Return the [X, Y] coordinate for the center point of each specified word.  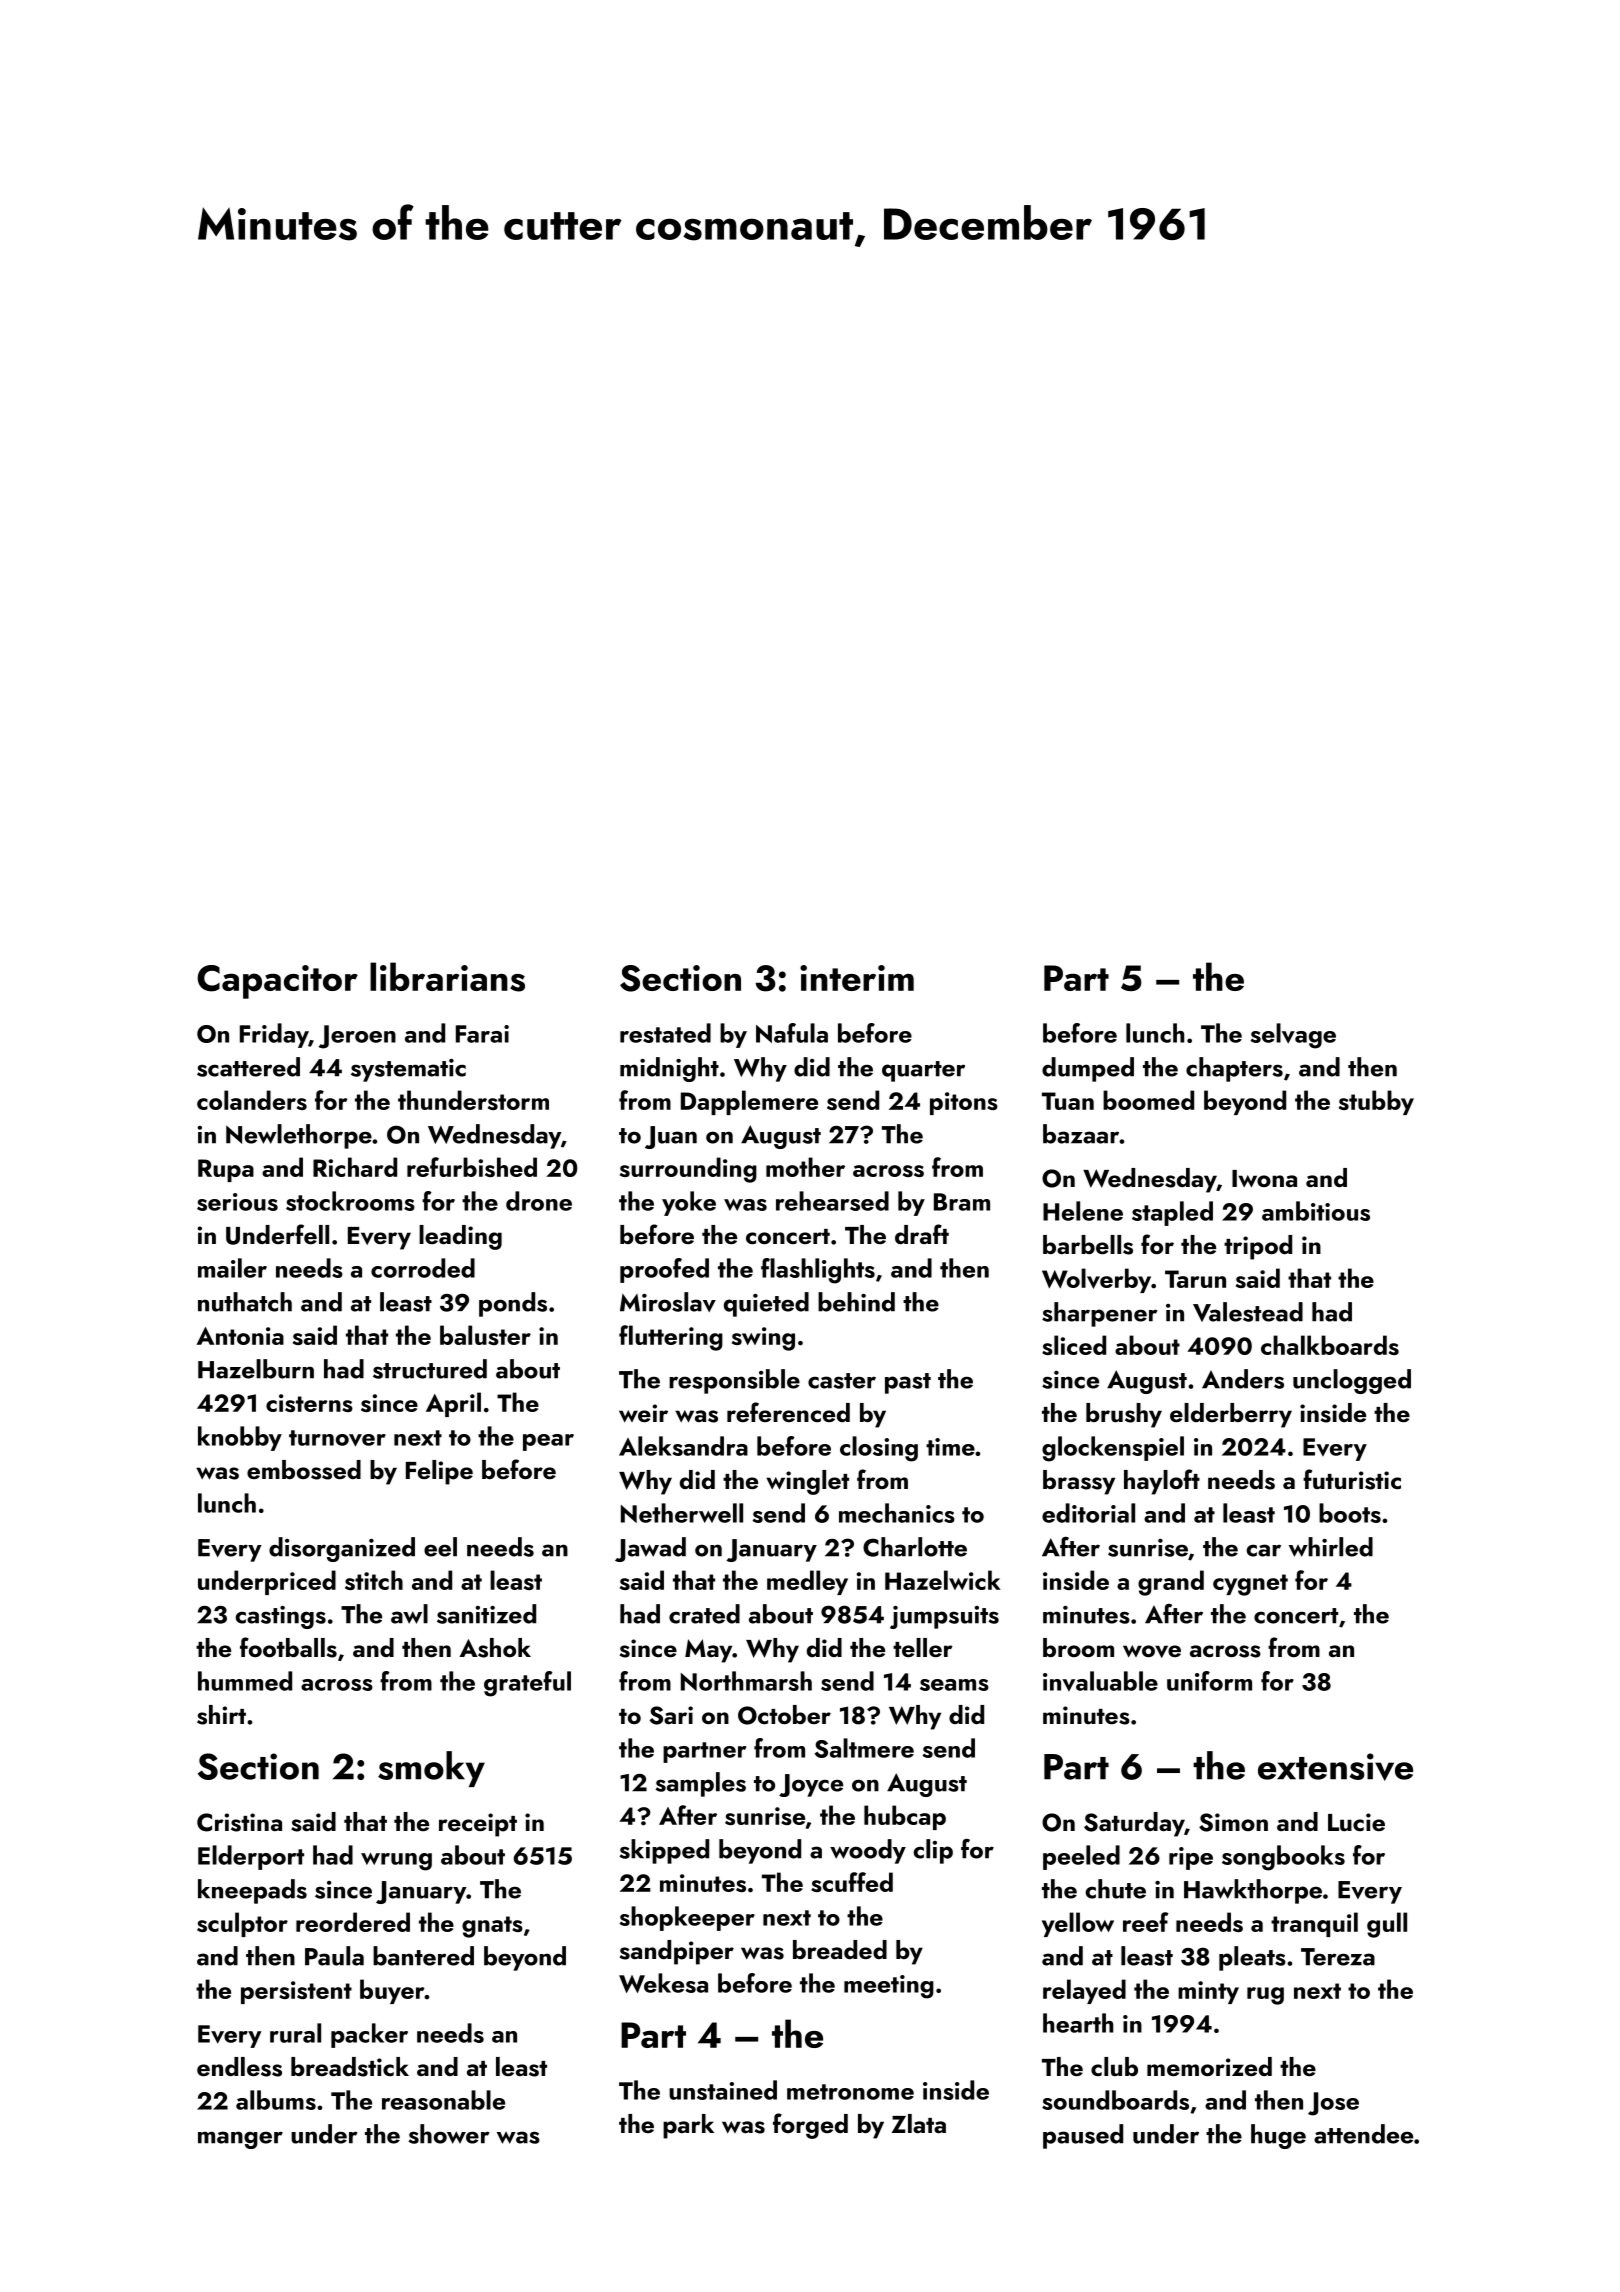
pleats [1252, 1958]
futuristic [1352, 1479]
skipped [664, 1851]
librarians [447, 977]
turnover [337, 1438]
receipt [478, 1825]
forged [810, 2126]
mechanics [897, 1513]
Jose [1333, 2104]
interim [857, 978]
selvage [1293, 1036]
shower [448, 2134]
